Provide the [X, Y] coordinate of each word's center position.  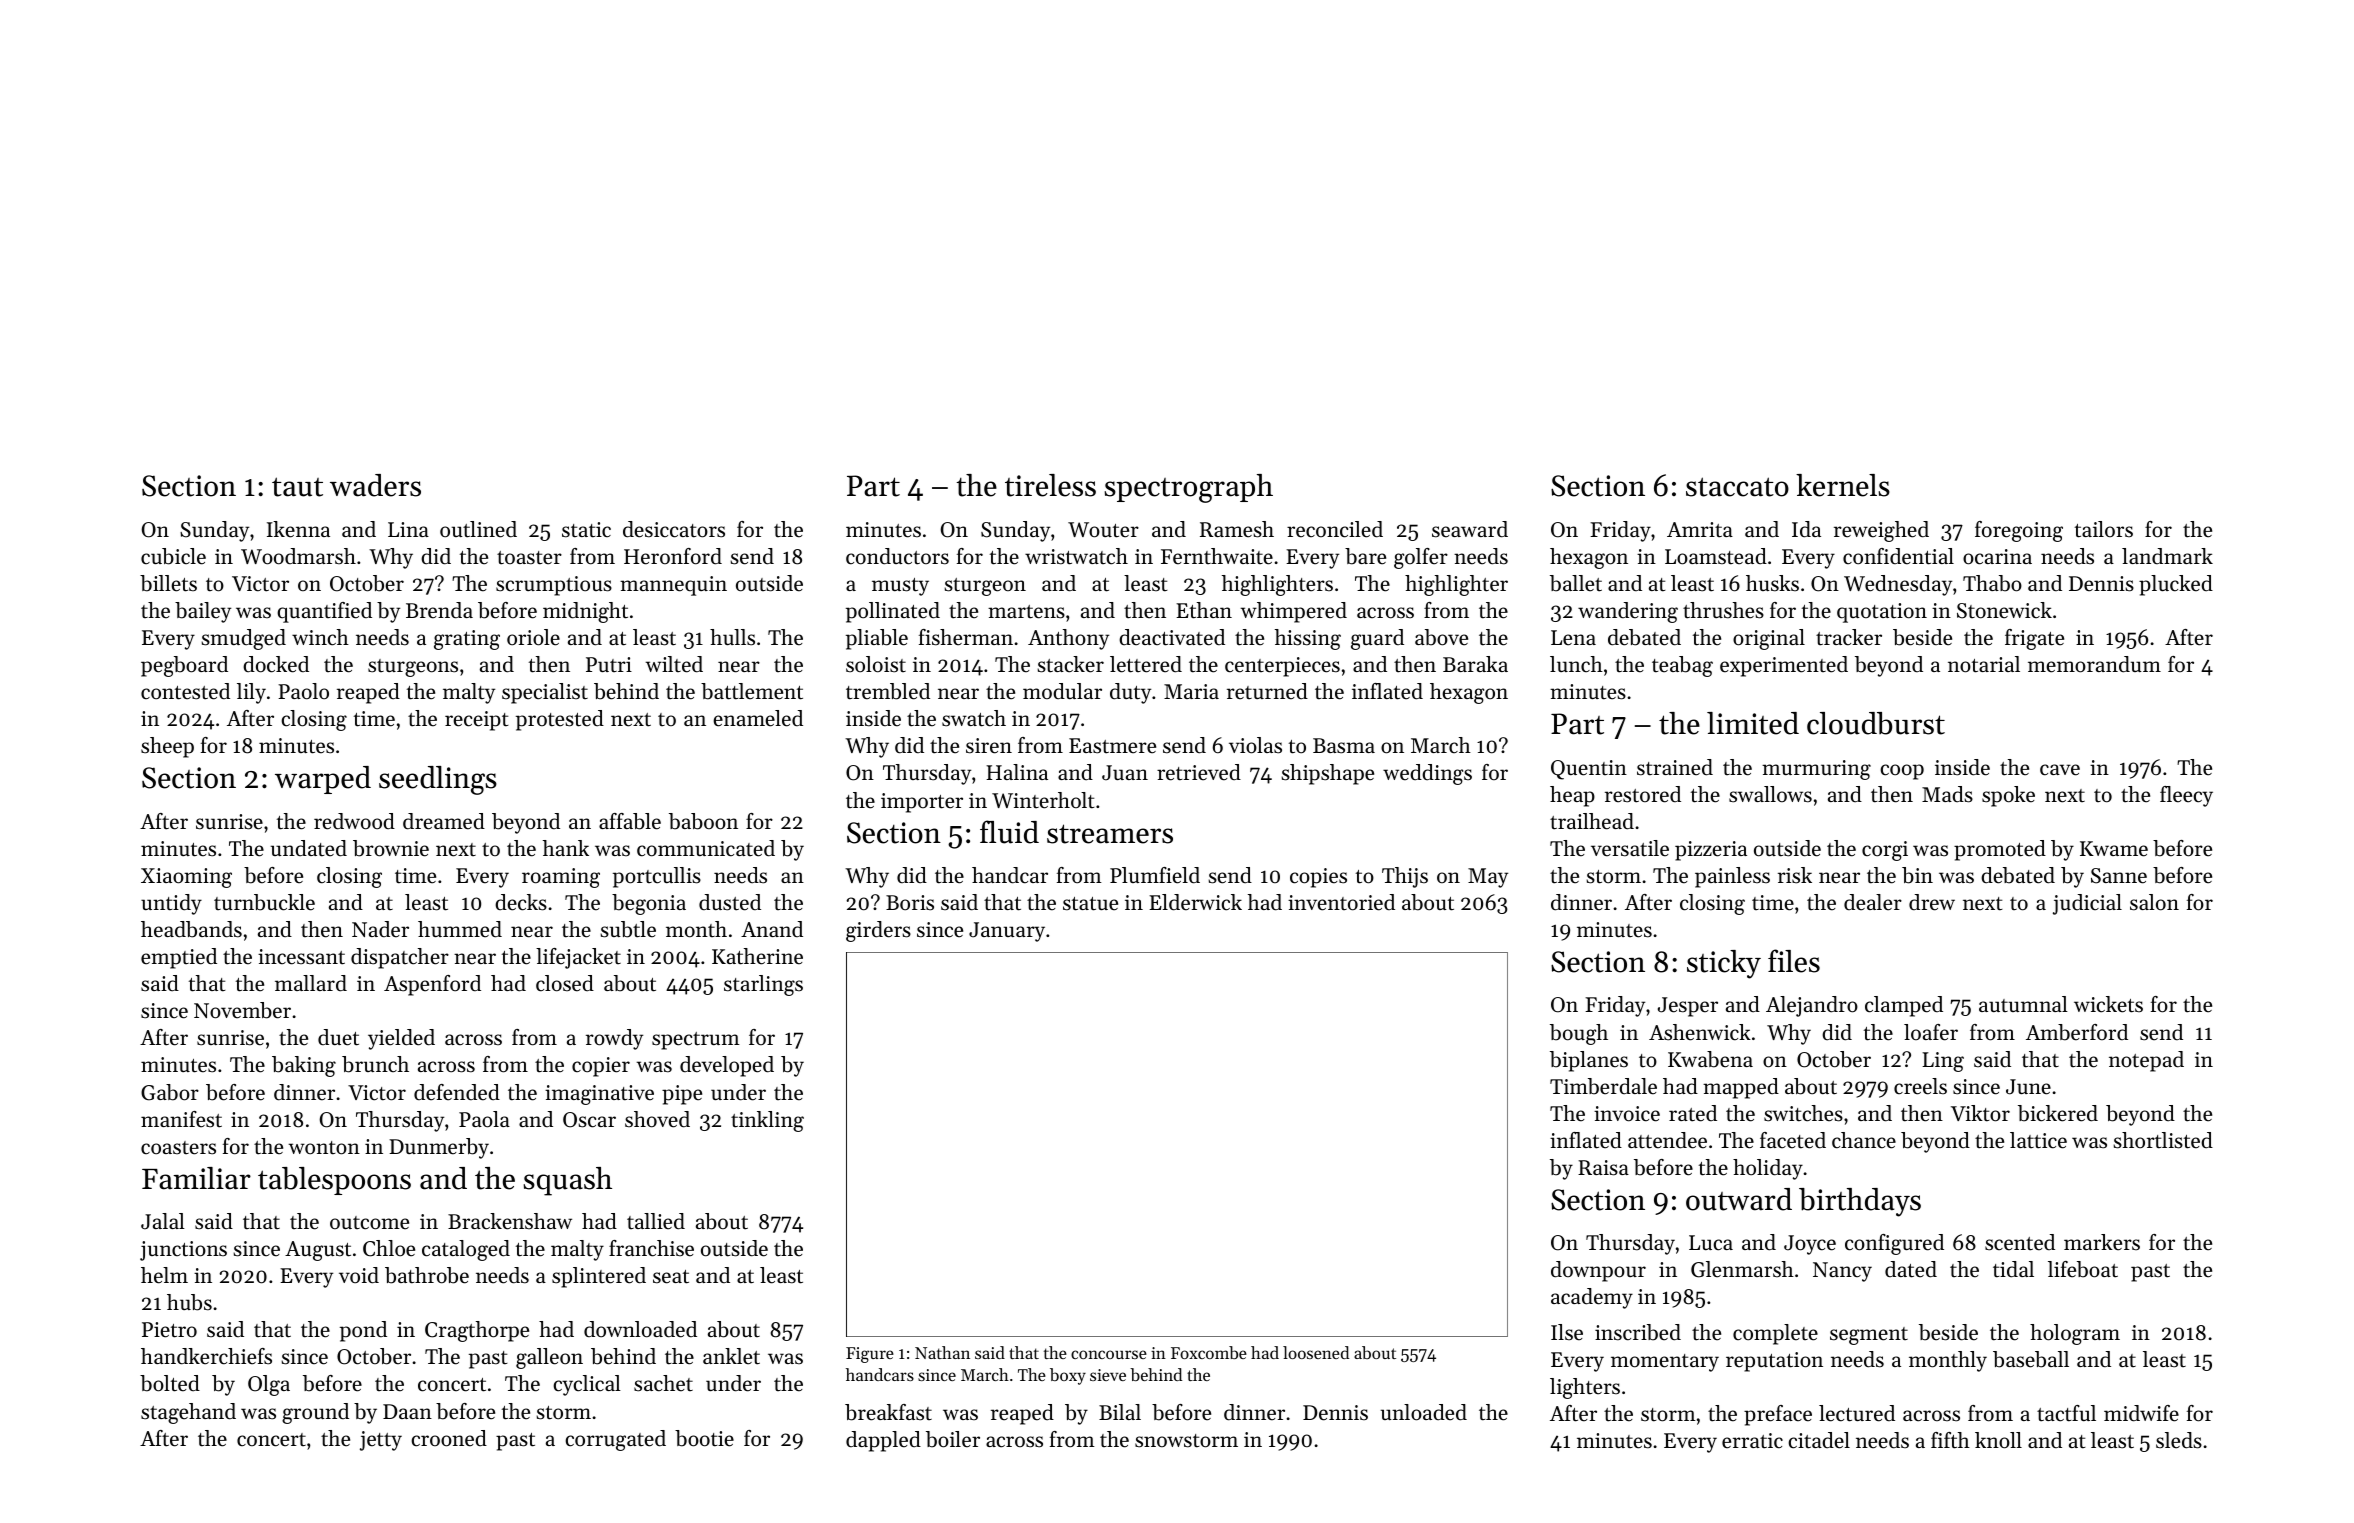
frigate [2034, 639]
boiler [953, 1439]
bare [1365, 556]
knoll [1998, 1440]
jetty [381, 1441]
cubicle [173, 556]
